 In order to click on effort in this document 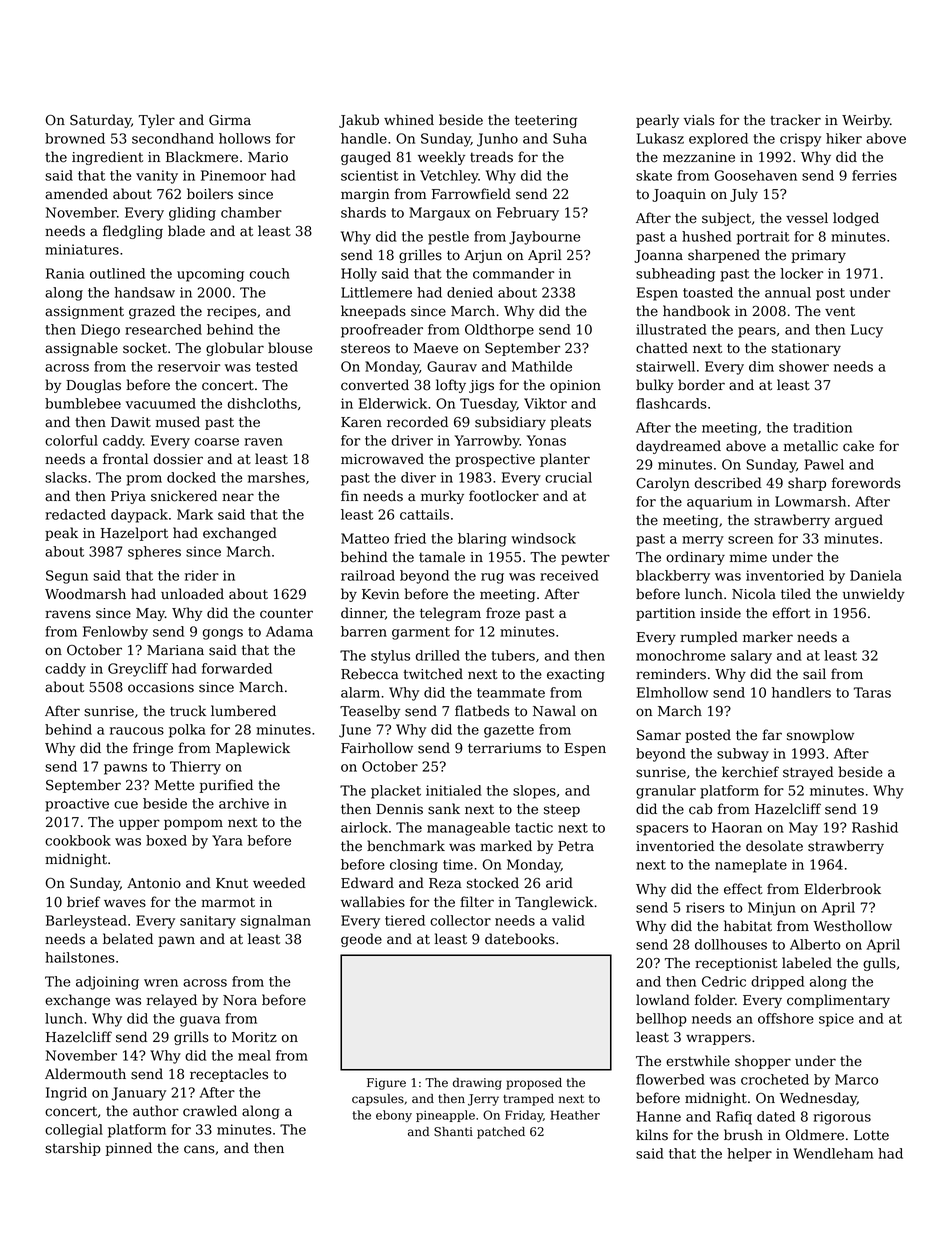, I will do `click(792, 613)`.
